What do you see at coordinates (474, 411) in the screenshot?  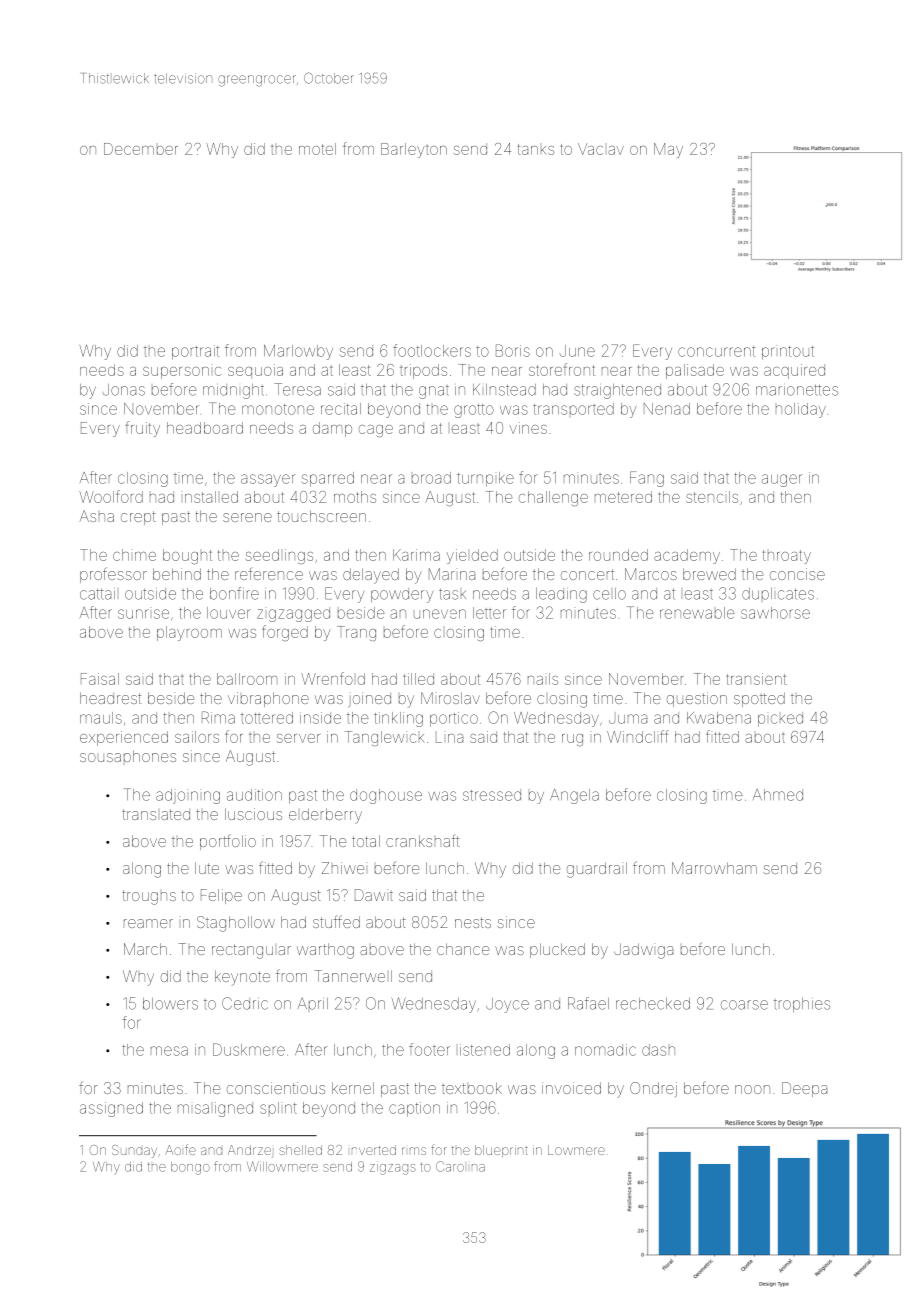 I see `grotto` at bounding box center [474, 411].
